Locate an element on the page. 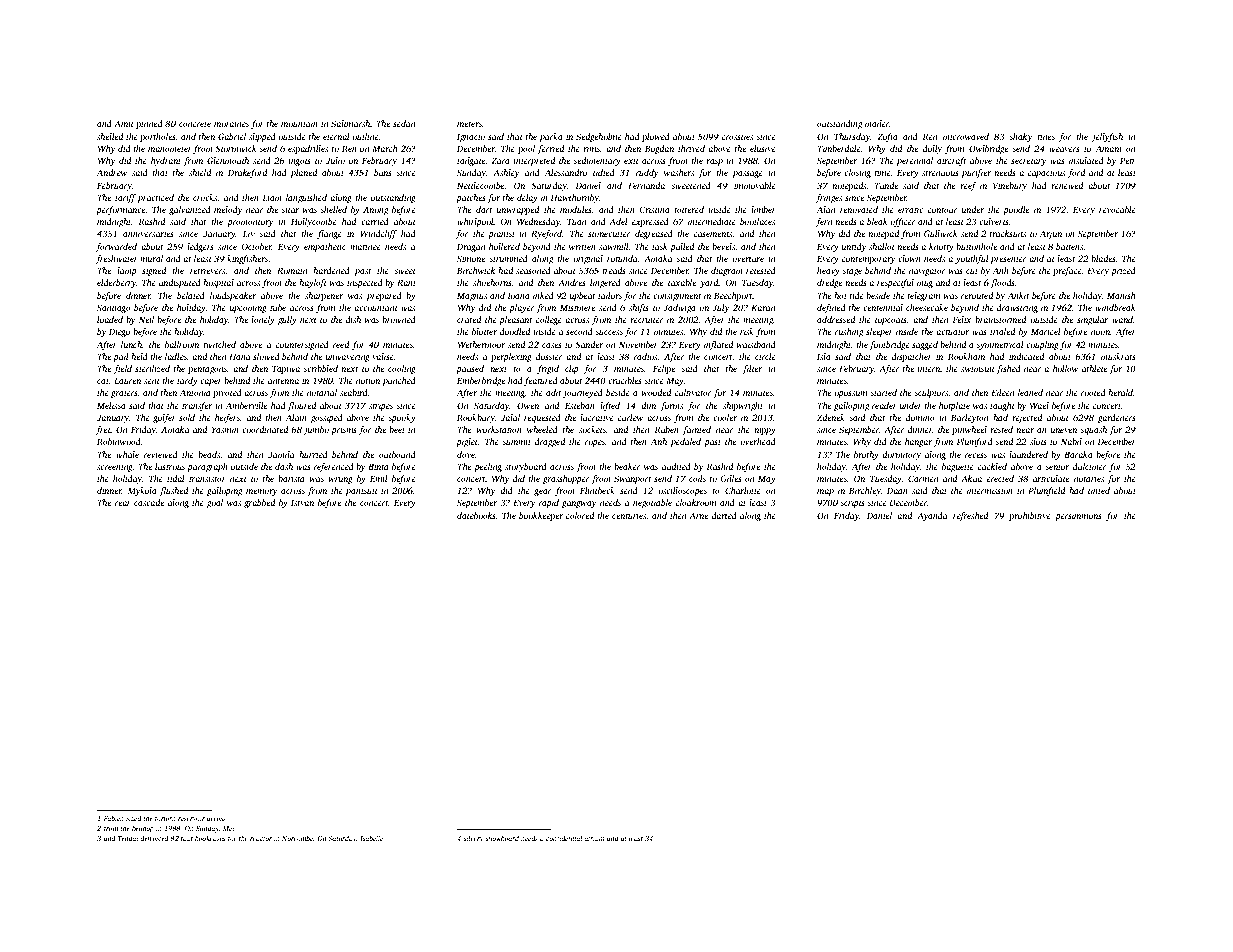 The width and height of the page is (1233, 952). beaker is located at coordinates (627, 466).
